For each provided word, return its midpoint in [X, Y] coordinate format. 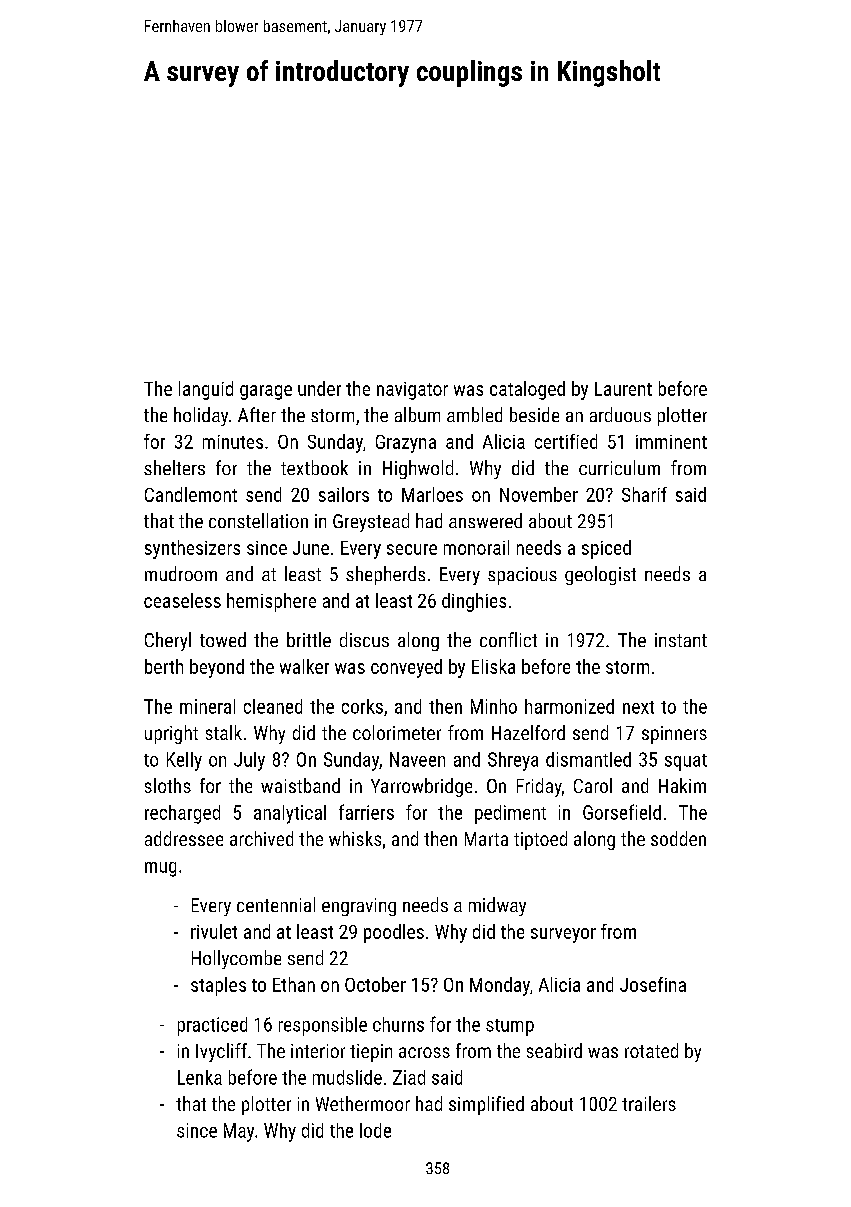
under [319, 388]
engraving [359, 907]
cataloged [527, 390]
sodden [678, 838]
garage [266, 392]
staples [218, 986]
